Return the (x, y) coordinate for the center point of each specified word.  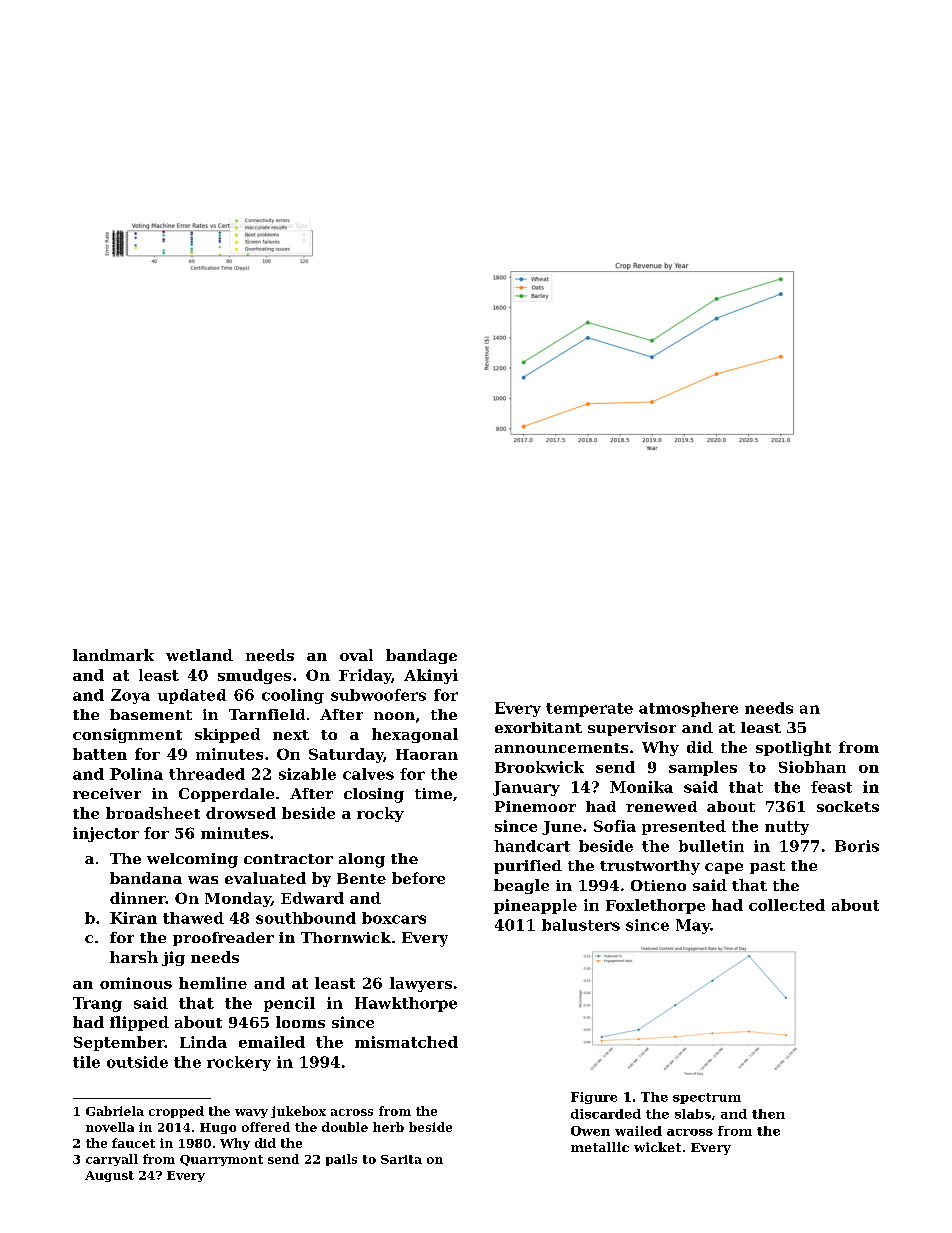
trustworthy (650, 867)
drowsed (241, 813)
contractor (288, 859)
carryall (112, 1160)
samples (703, 768)
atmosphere (688, 709)
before (418, 878)
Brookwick (539, 767)
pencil (289, 1004)
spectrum (707, 1098)
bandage (421, 656)
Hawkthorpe (406, 1004)
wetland (199, 655)
